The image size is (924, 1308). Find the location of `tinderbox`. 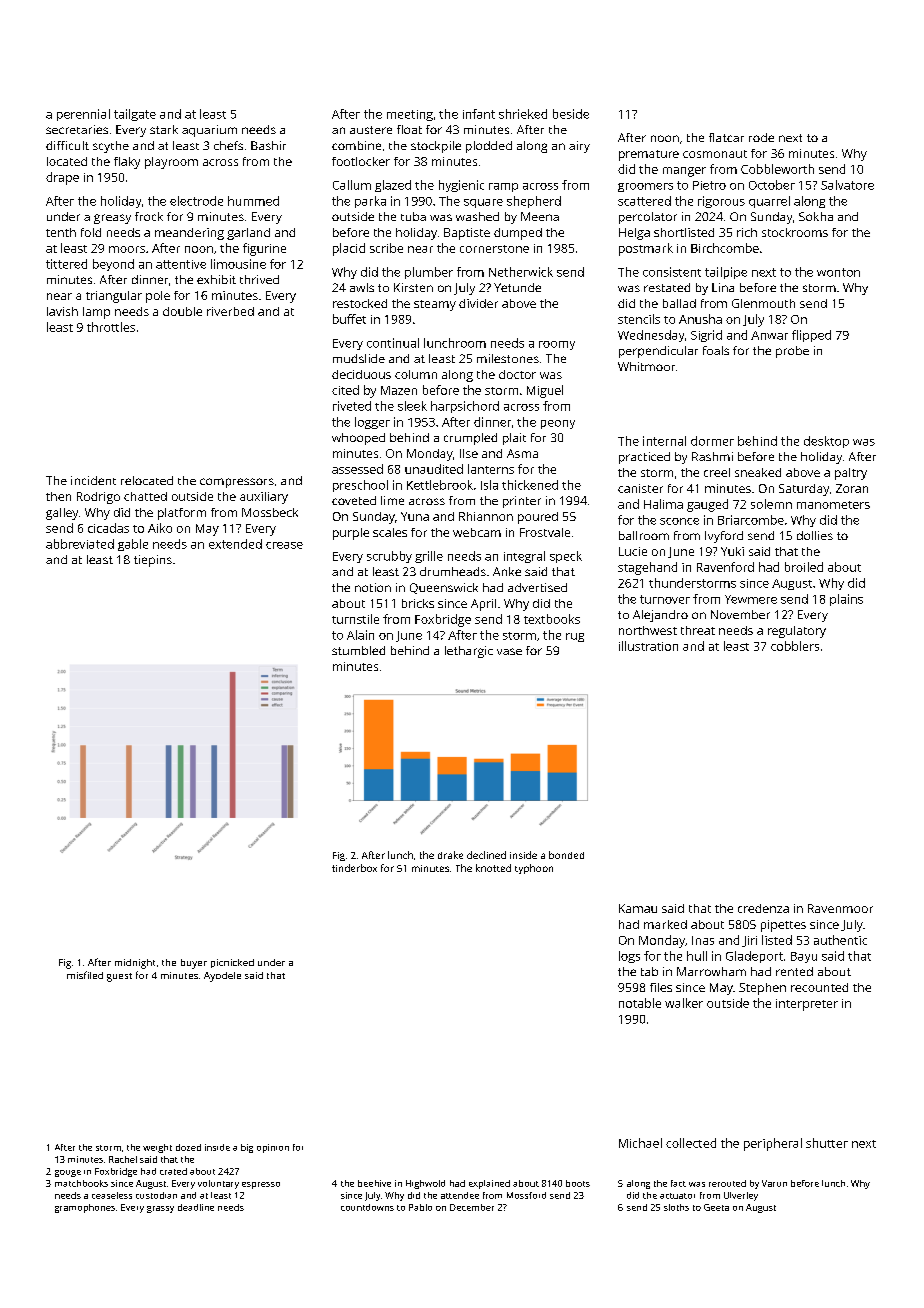

tinderbox is located at coordinates (354, 868).
